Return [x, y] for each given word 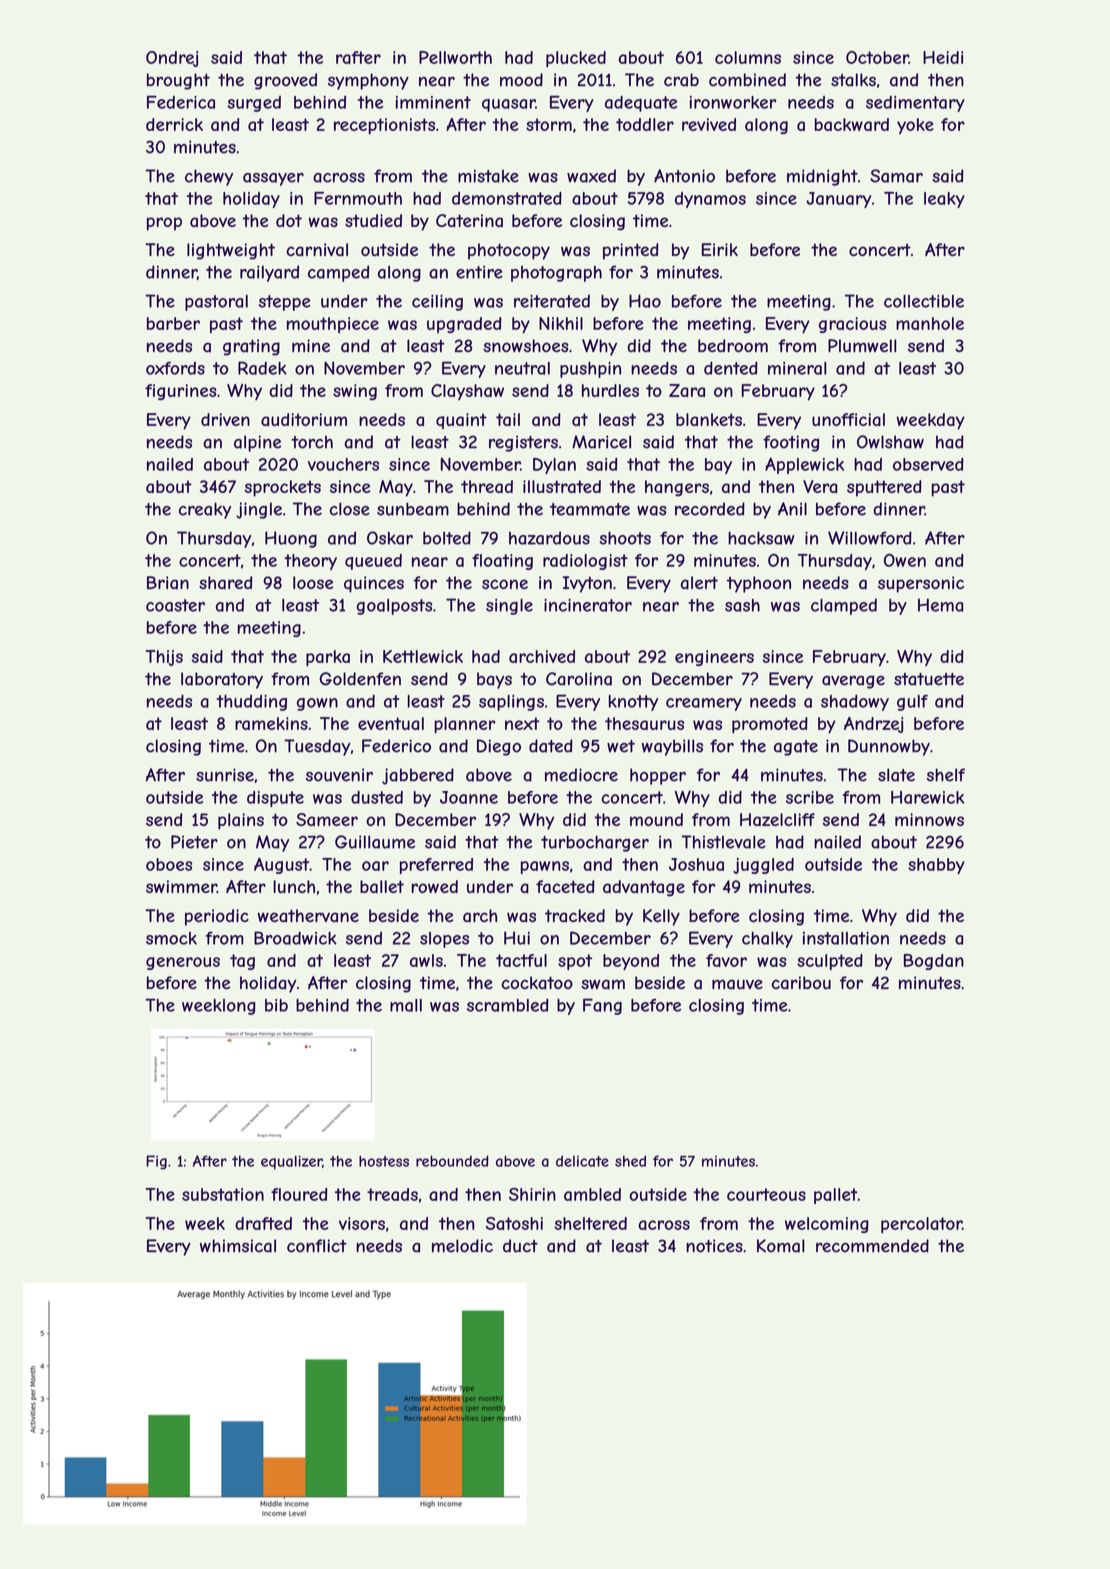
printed [631, 251]
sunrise [225, 775]
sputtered [884, 488]
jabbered [418, 776]
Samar [896, 176]
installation [846, 938]
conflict [317, 1246]
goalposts [394, 607]
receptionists [384, 126]
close [350, 509]
